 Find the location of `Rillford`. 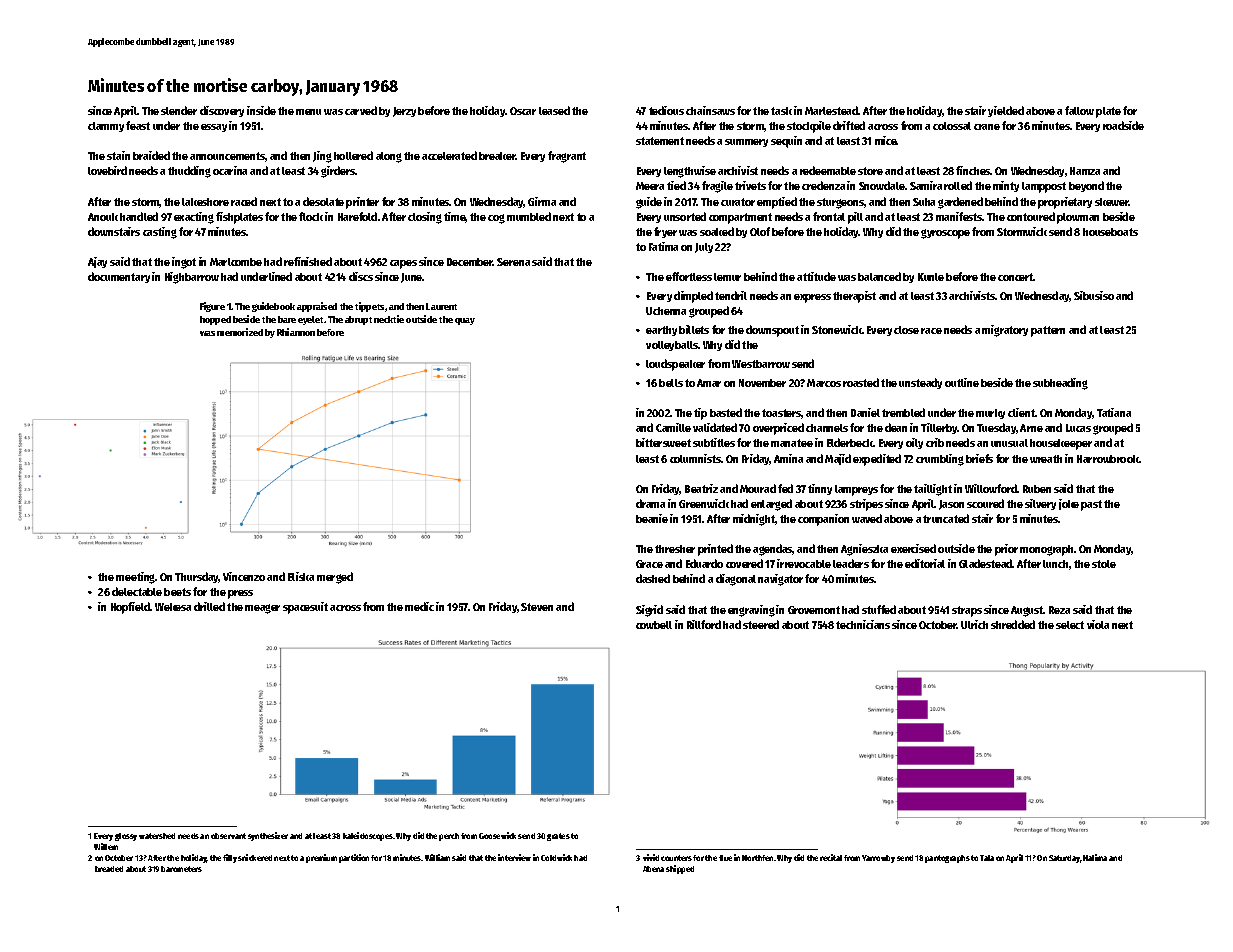

Rillford is located at coordinates (704, 624).
